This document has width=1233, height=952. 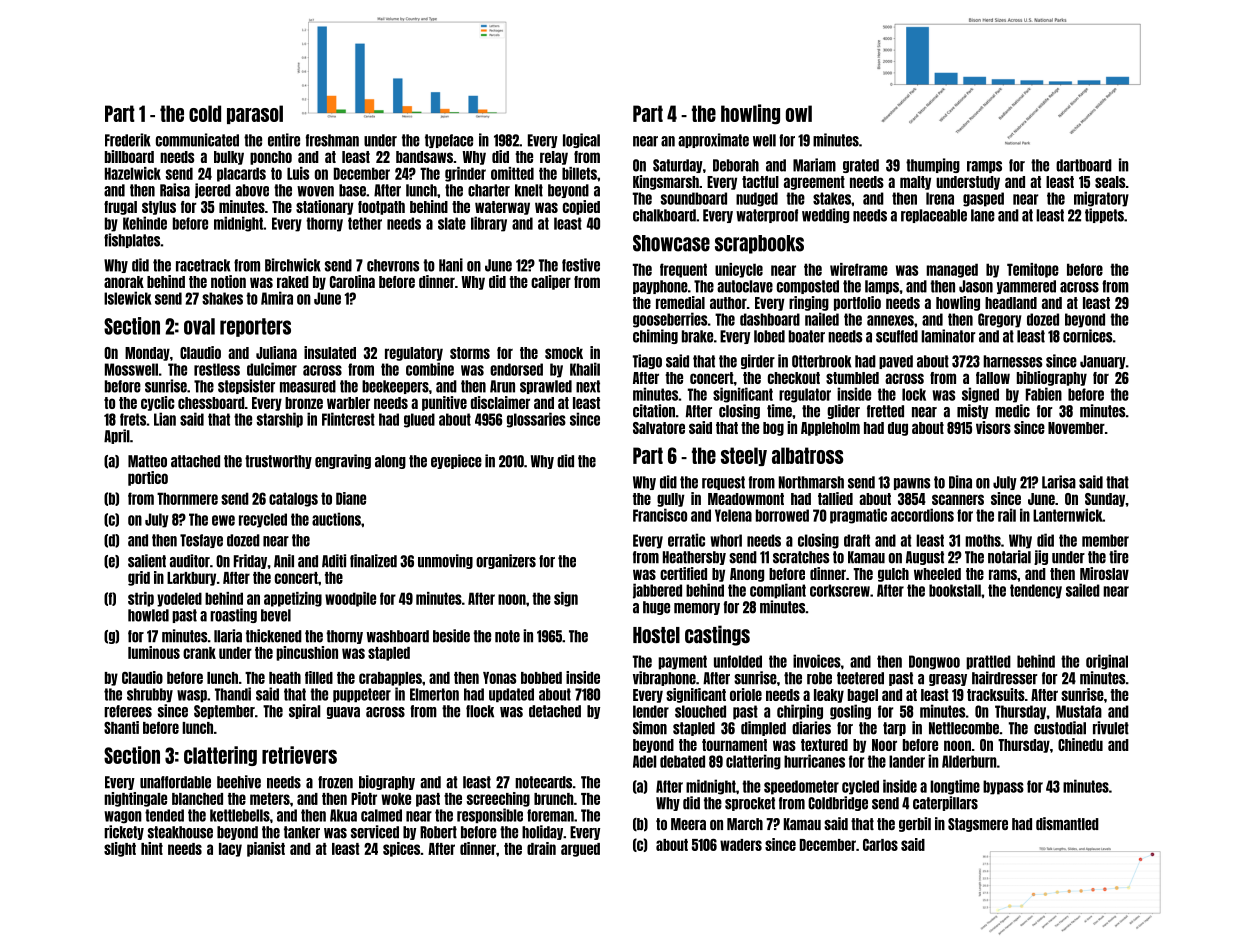 What do you see at coordinates (1044, 394) in the document?
I see `Fabien` at bounding box center [1044, 394].
